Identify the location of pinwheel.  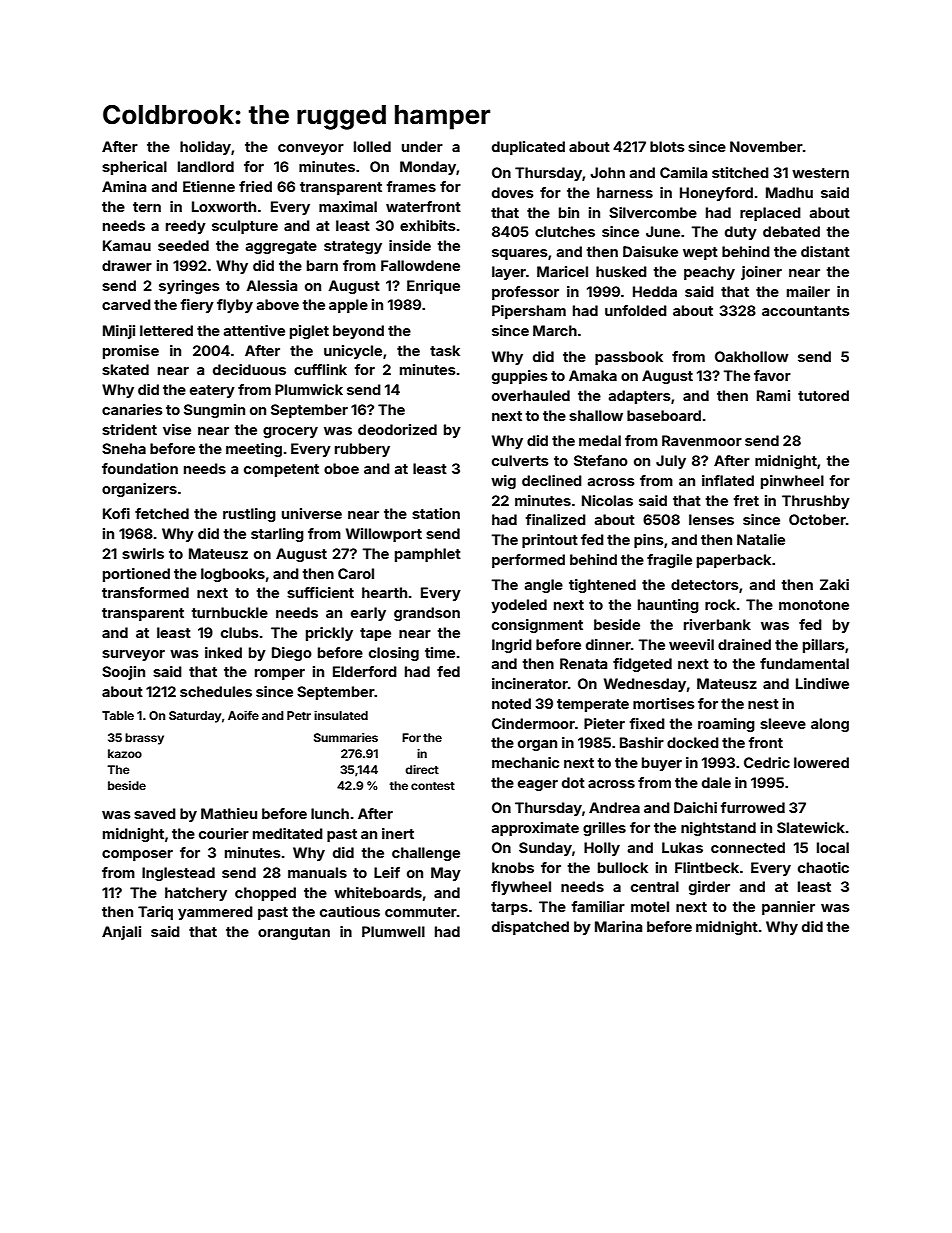
(792, 482).
